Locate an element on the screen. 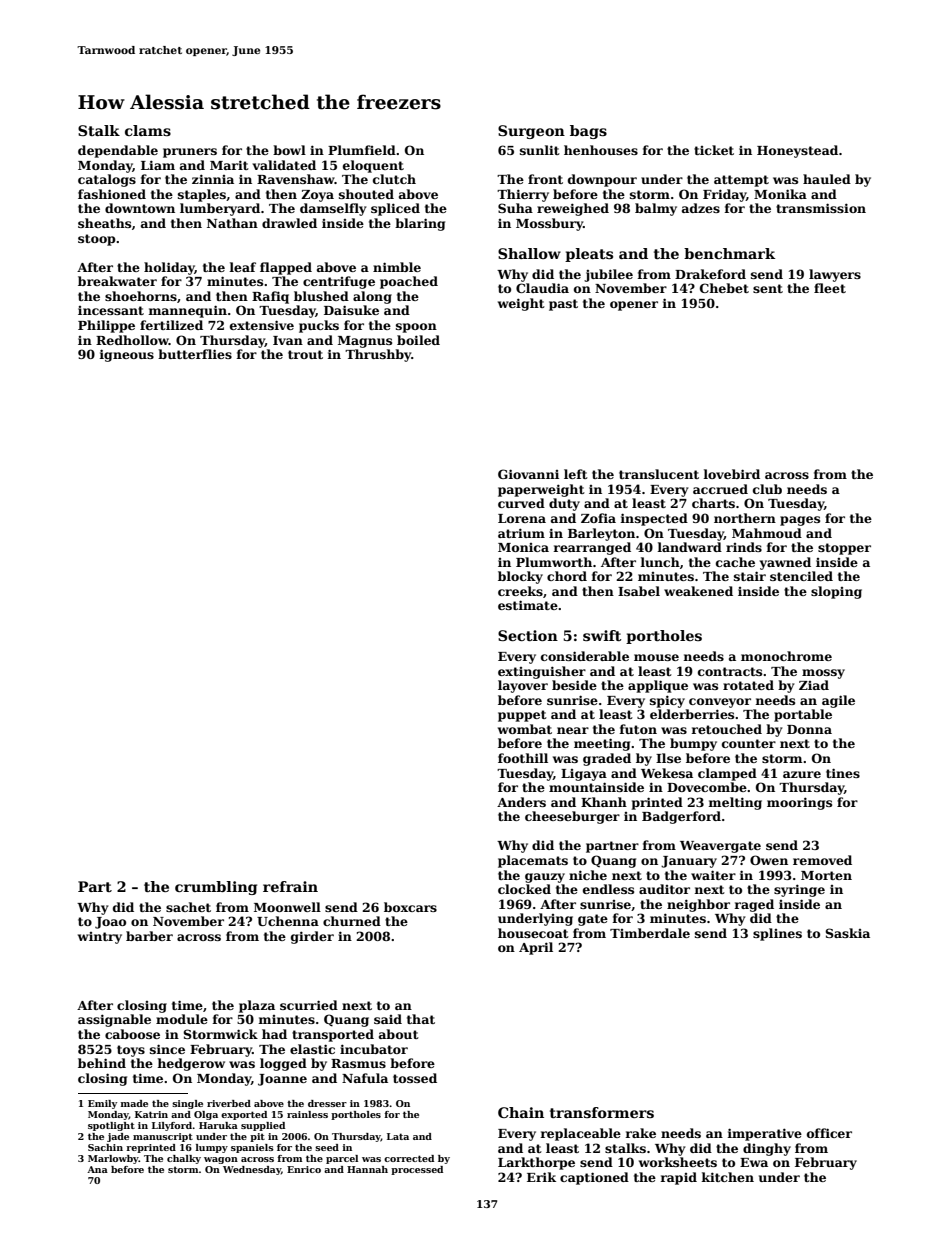 This screenshot has height=1233, width=952. crumbling is located at coordinates (216, 888).
